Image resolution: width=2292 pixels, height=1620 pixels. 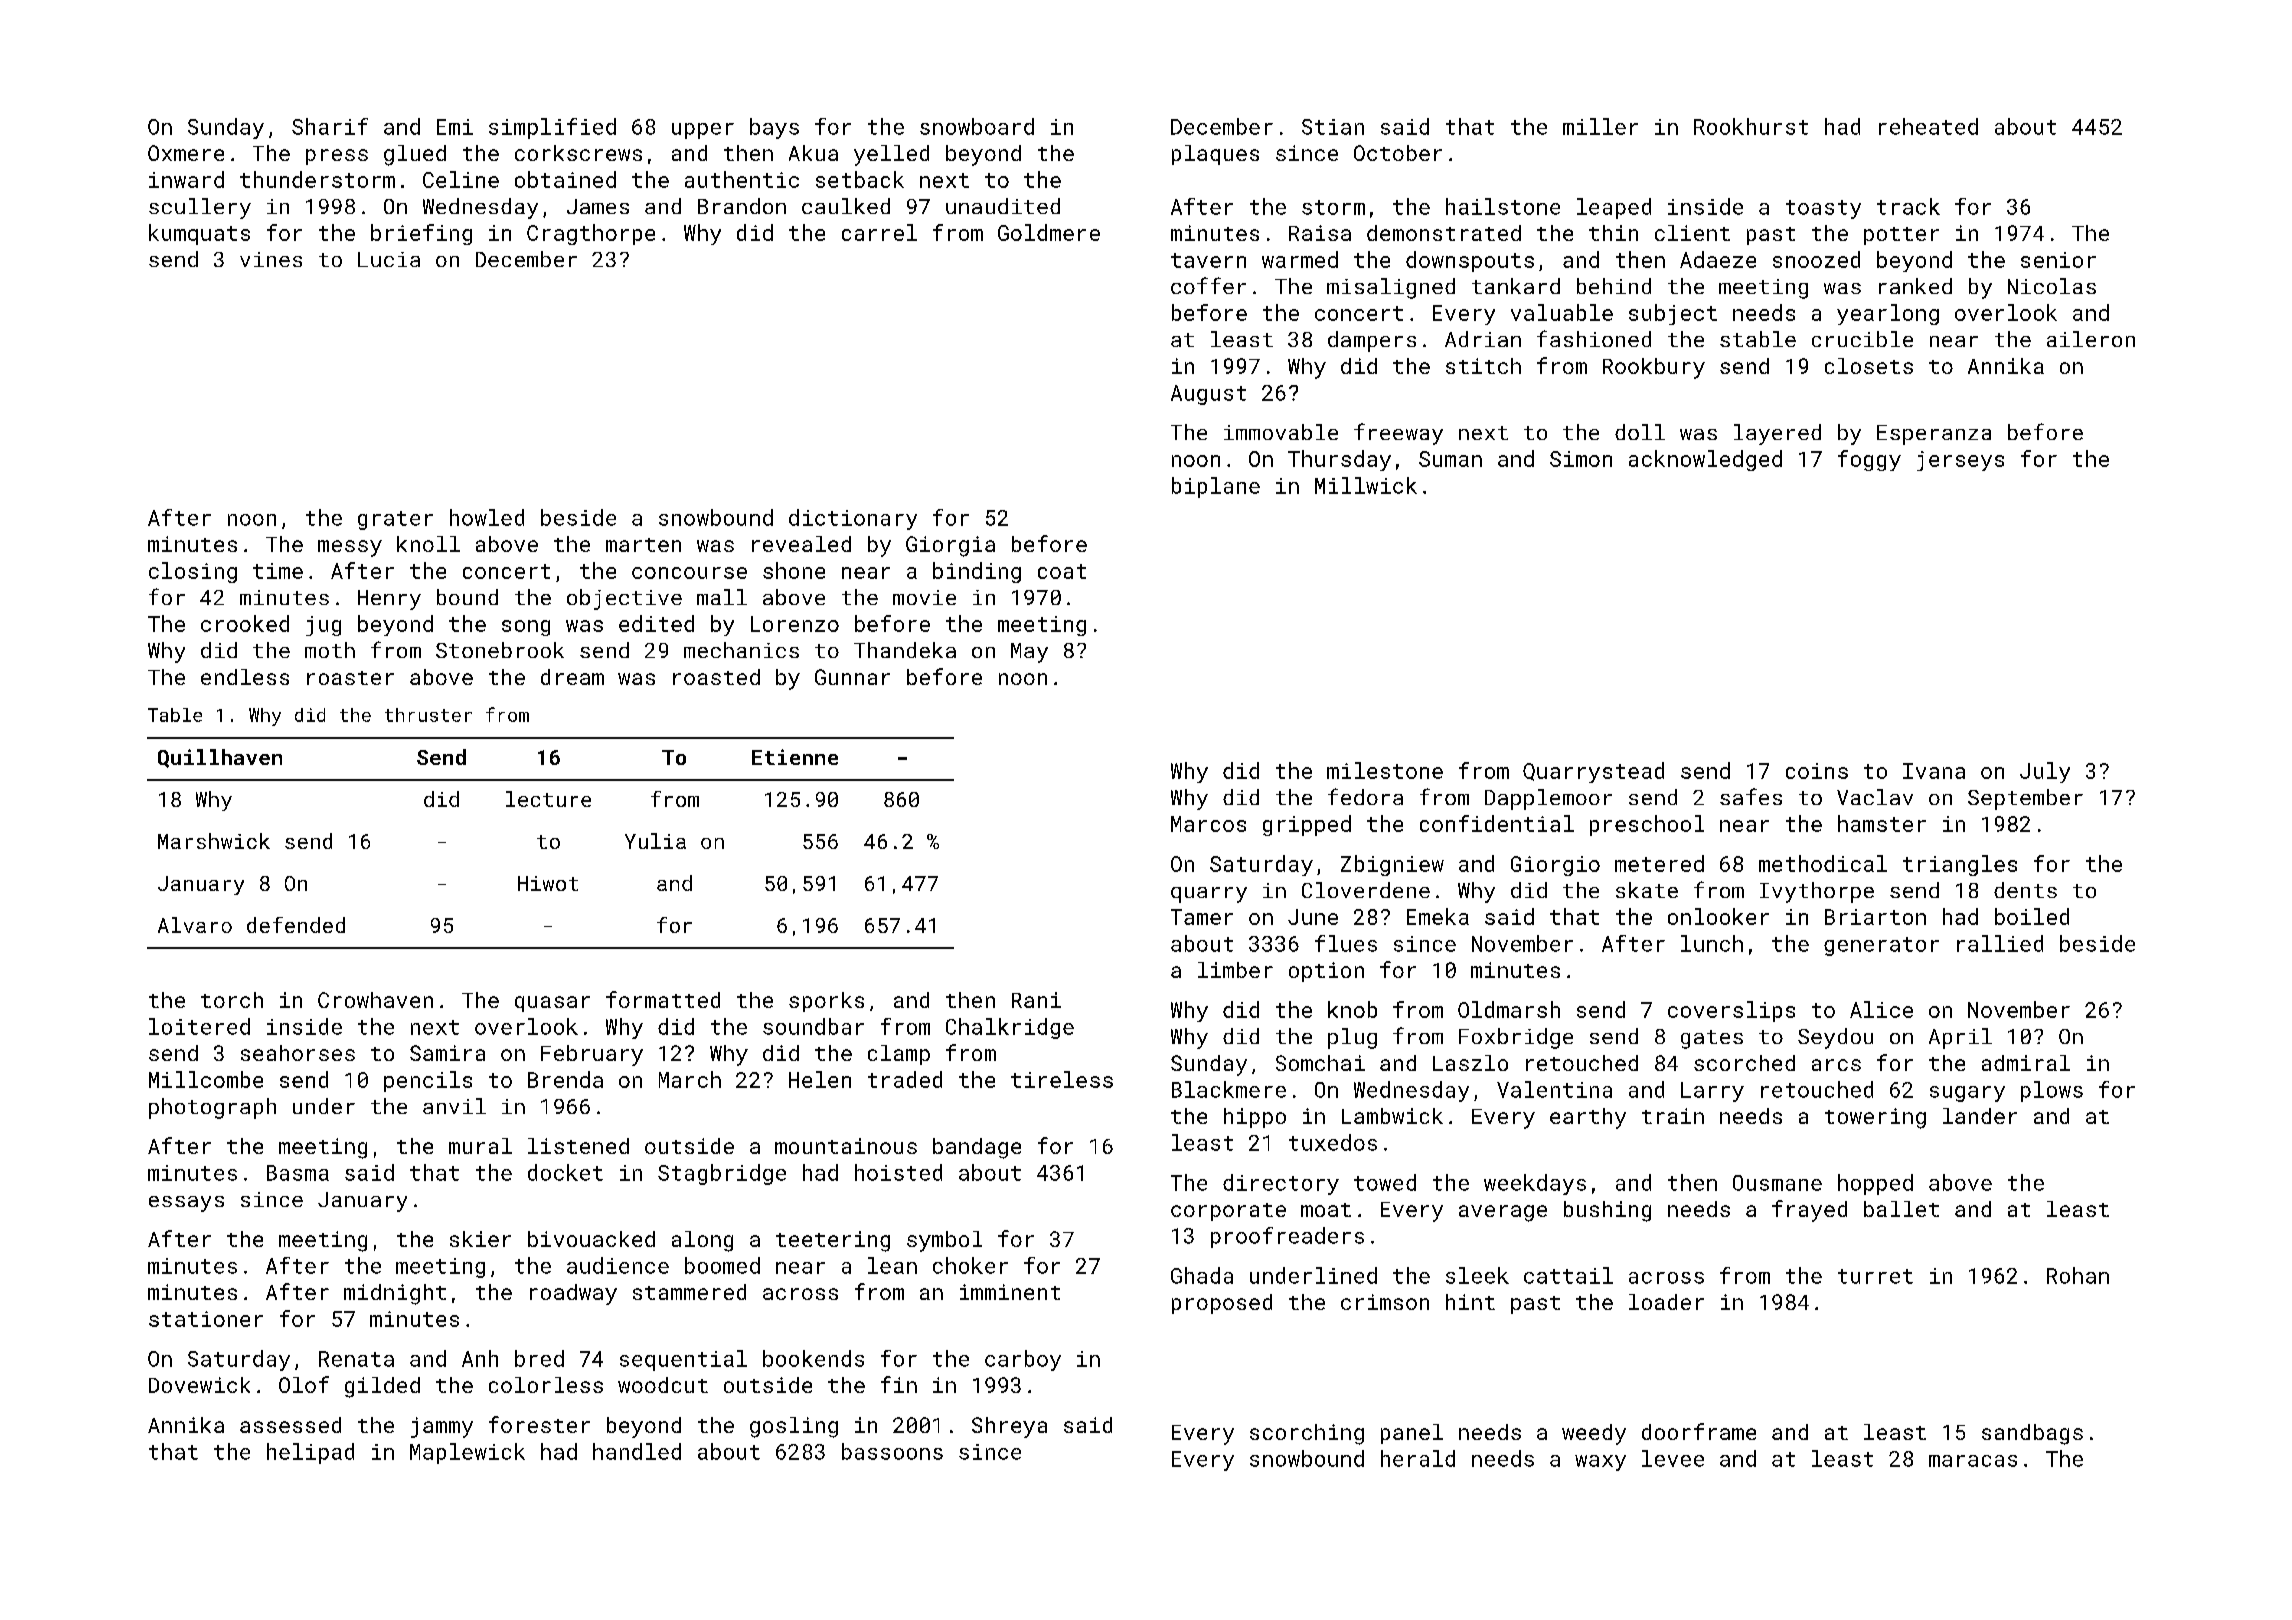 I want to click on tireless, so click(x=1062, y=1079).
